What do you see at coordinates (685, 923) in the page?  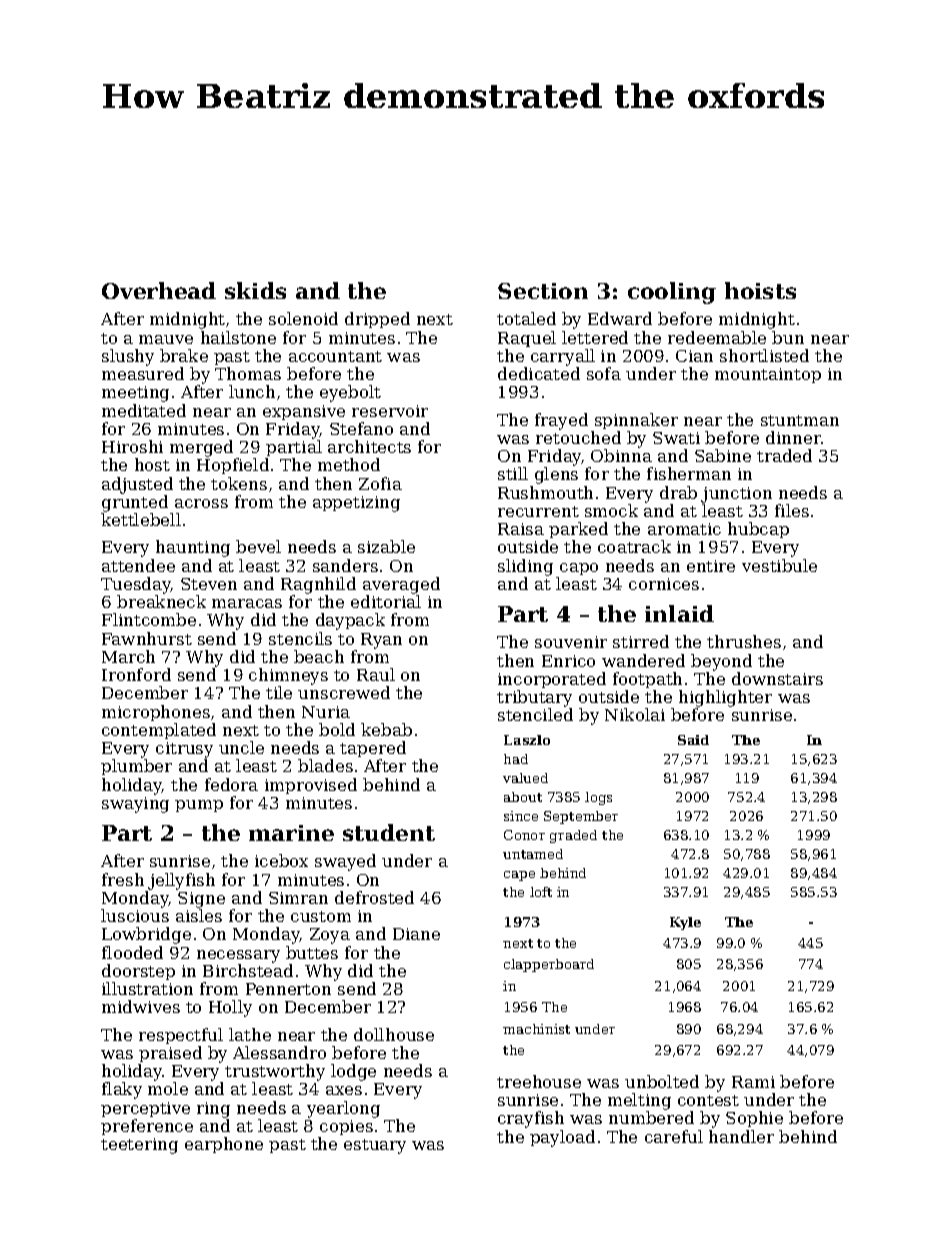 I see `Kyle` at bounding box center [685, 923].
